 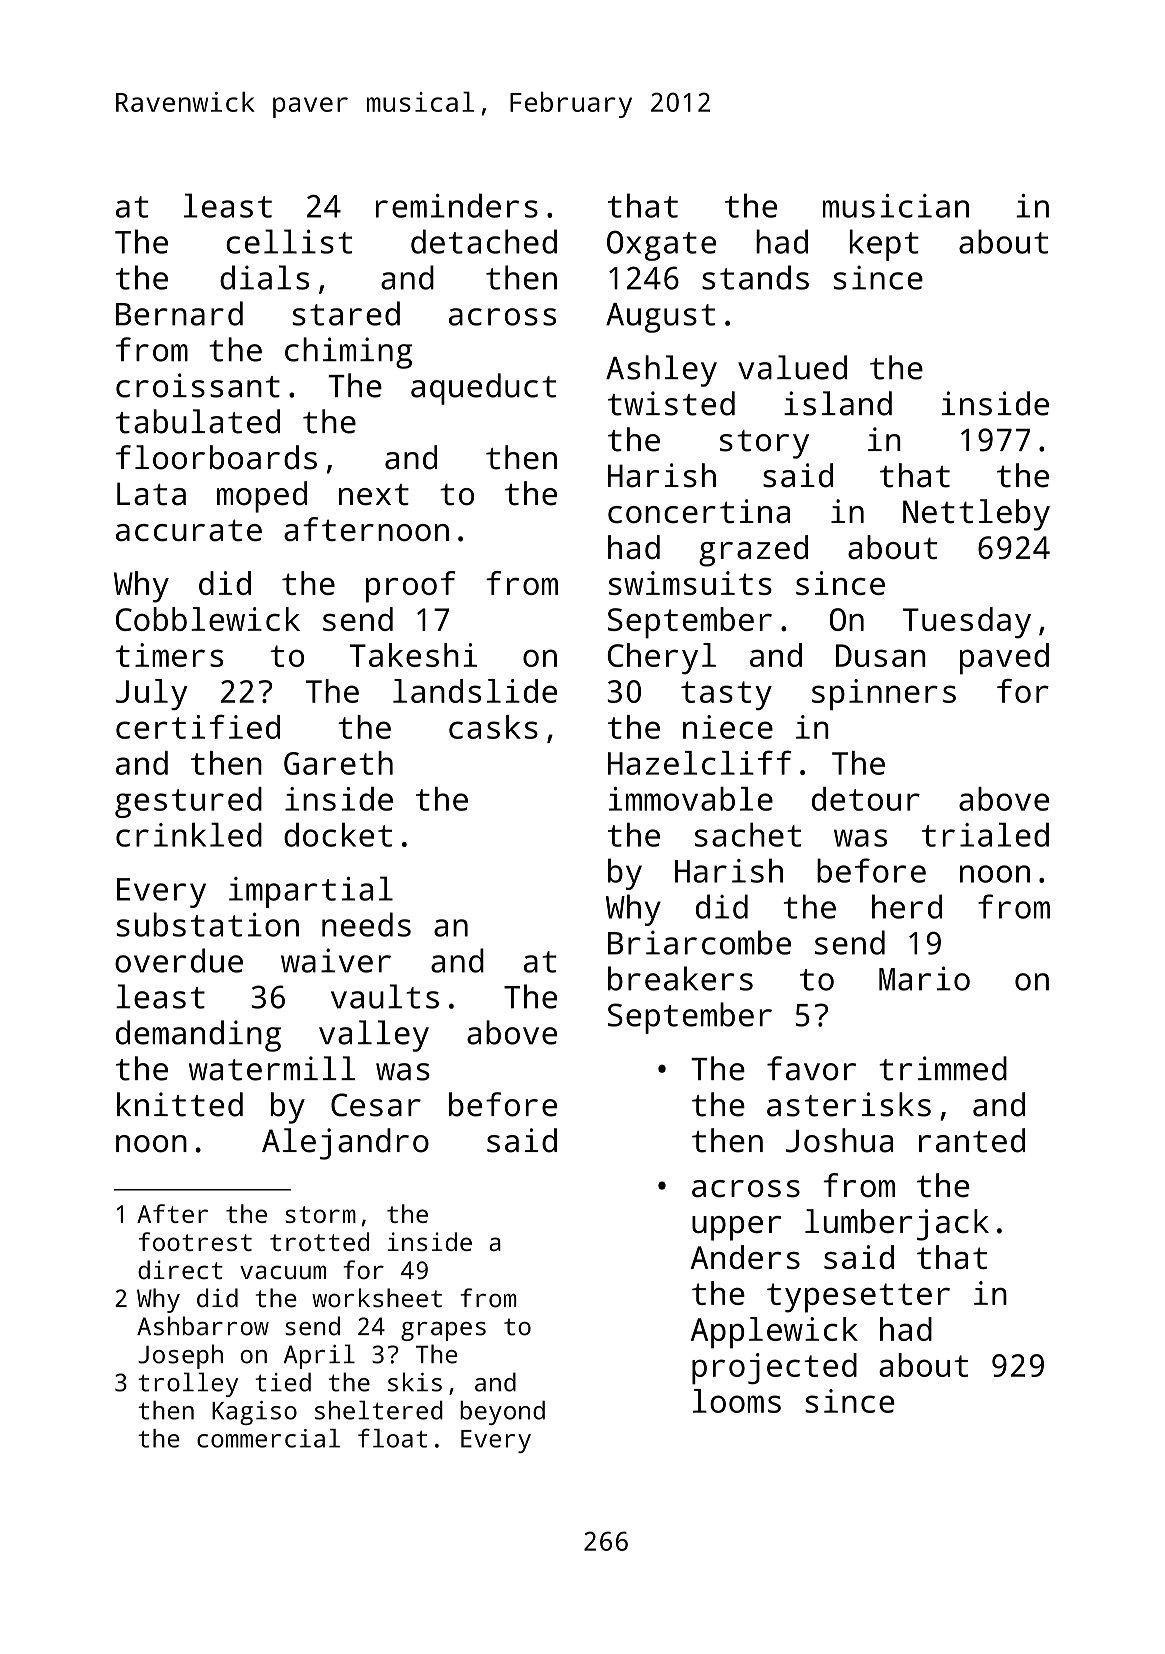 I want to click on Cesar, so click(x=376, y=1105).
